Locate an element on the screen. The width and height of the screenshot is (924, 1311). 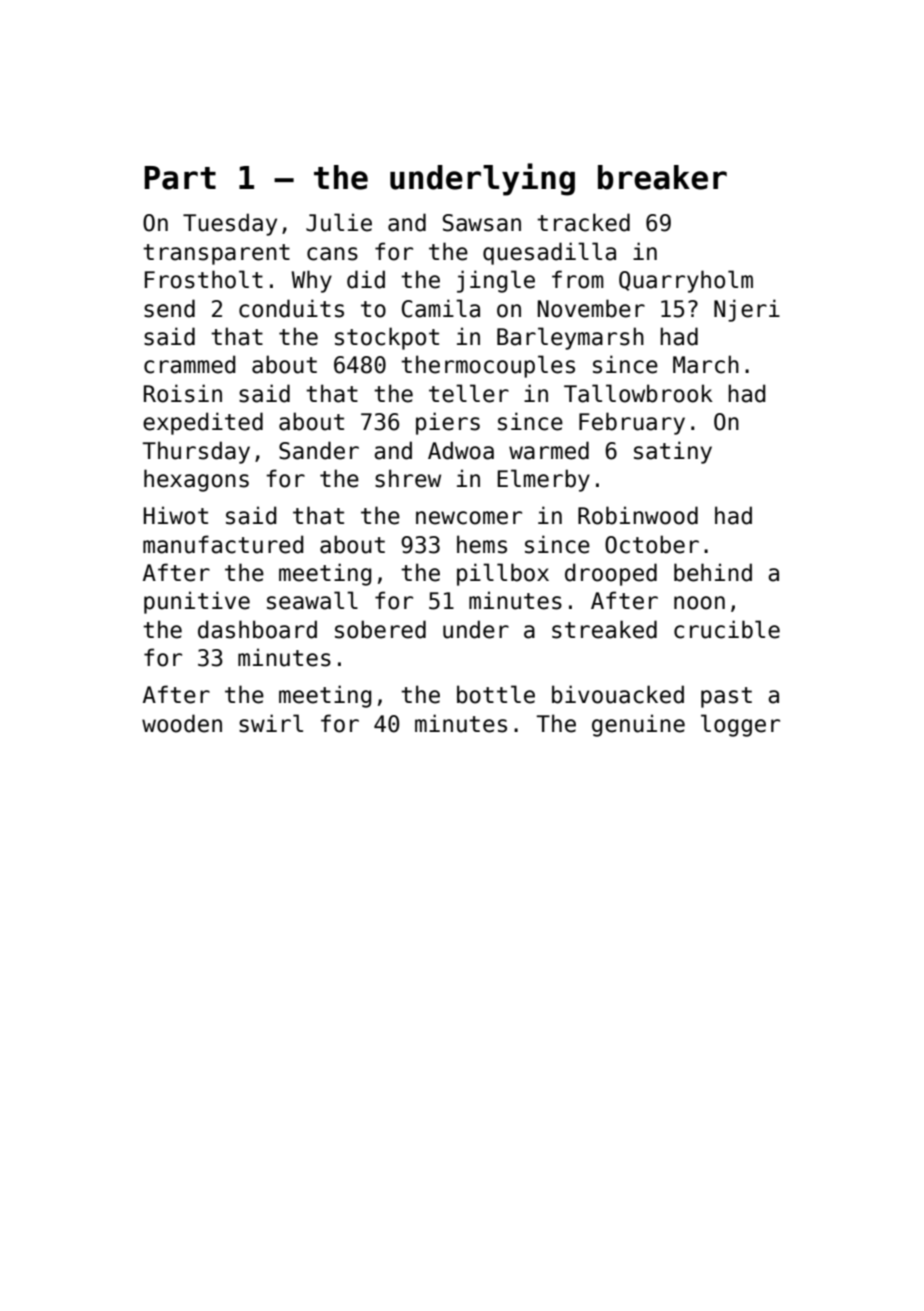
shrew is located at coordinates (408, 478).
